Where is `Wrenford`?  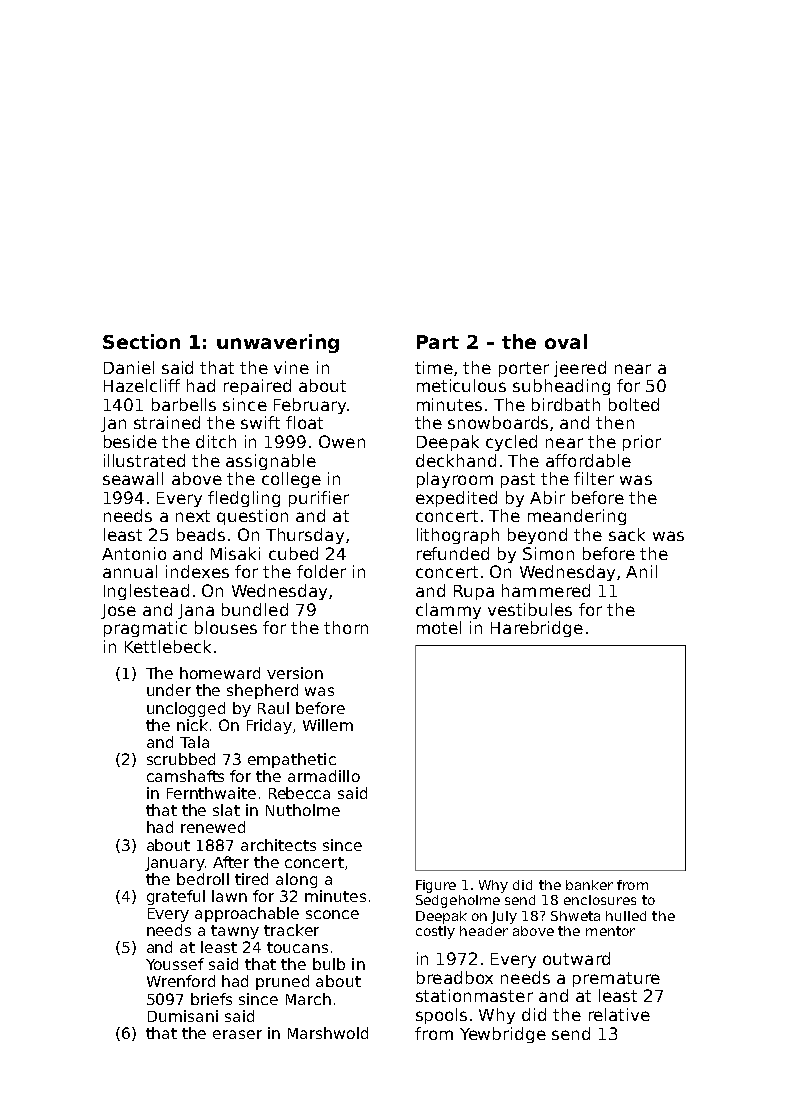 Wrenford is located at coordinates (181, 981).
